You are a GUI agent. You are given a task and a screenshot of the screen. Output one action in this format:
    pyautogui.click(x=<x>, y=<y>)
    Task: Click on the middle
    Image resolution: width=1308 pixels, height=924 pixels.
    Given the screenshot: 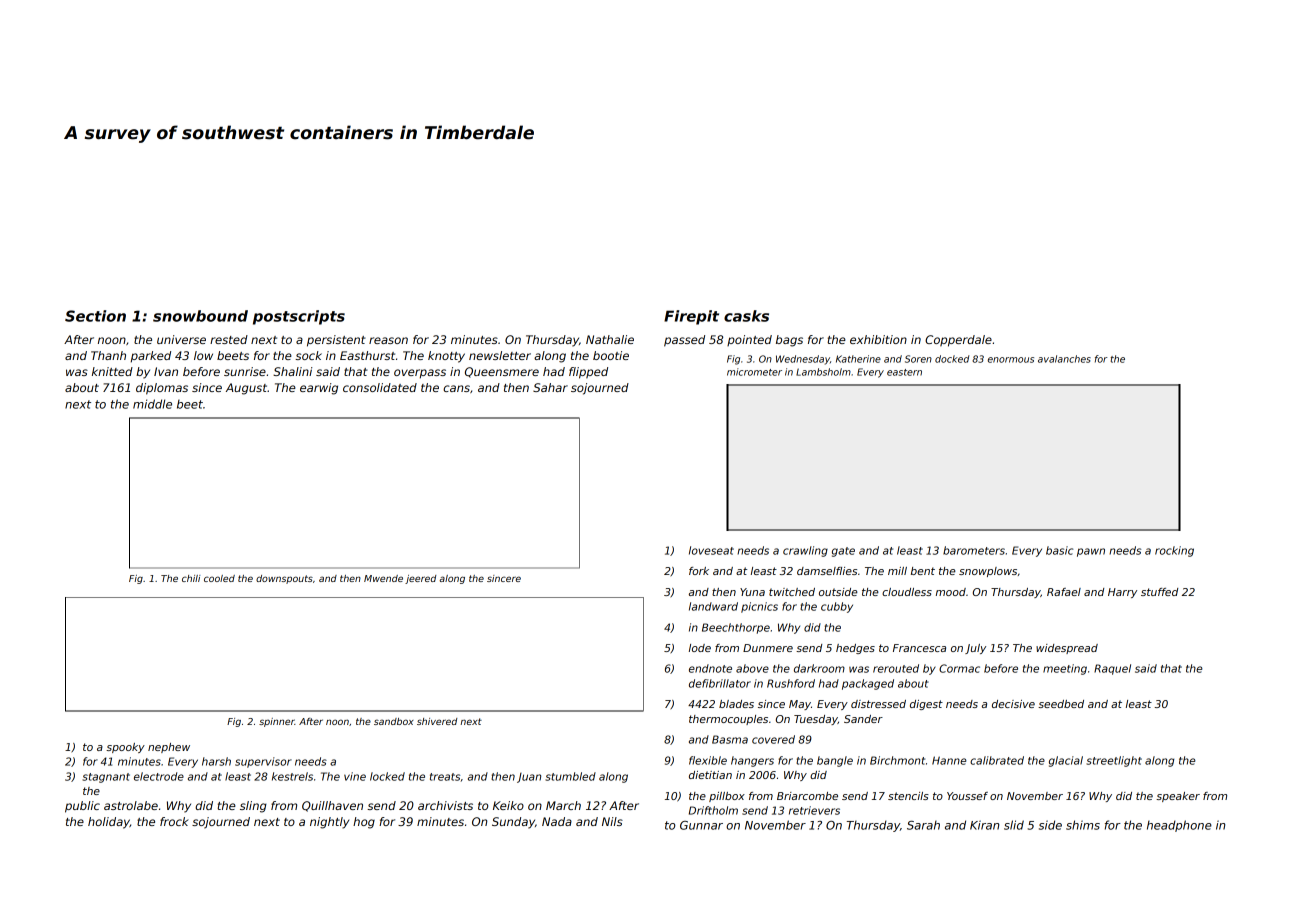 What is the action you would take?
    pyautogui.click(x=152, y=404)
